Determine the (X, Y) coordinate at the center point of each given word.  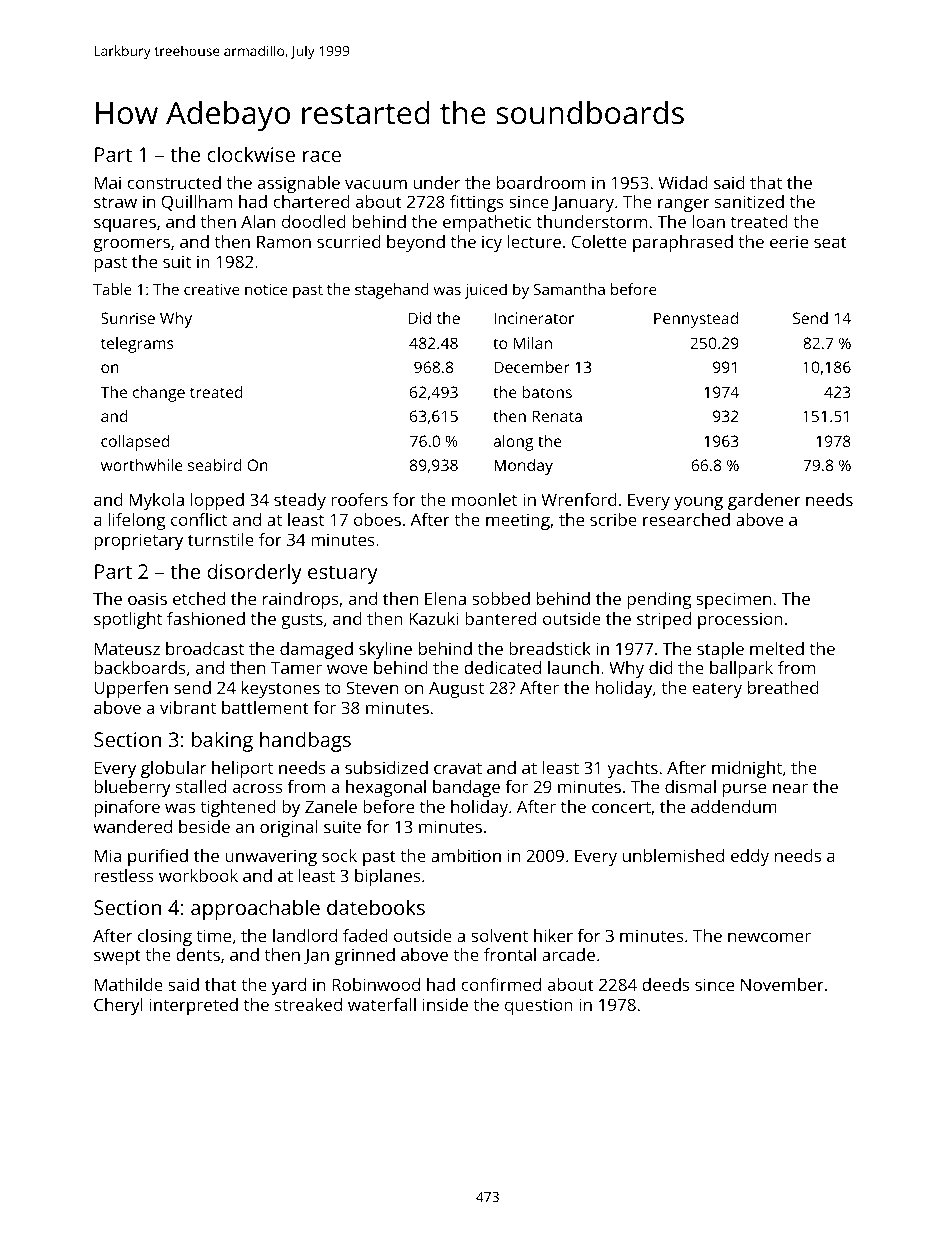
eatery (717, 690)
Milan (533, 343)
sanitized (749, 201)
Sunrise (128, 318)
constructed (174, 182)
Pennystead (696, 320)
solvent (499, 935)
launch (573, 667)
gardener (764, 501)
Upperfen (131, 689)
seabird (215, 465)
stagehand (392, 291)
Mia (108, 855)
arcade (568, 954)
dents (198, 954)
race (322, 156)
